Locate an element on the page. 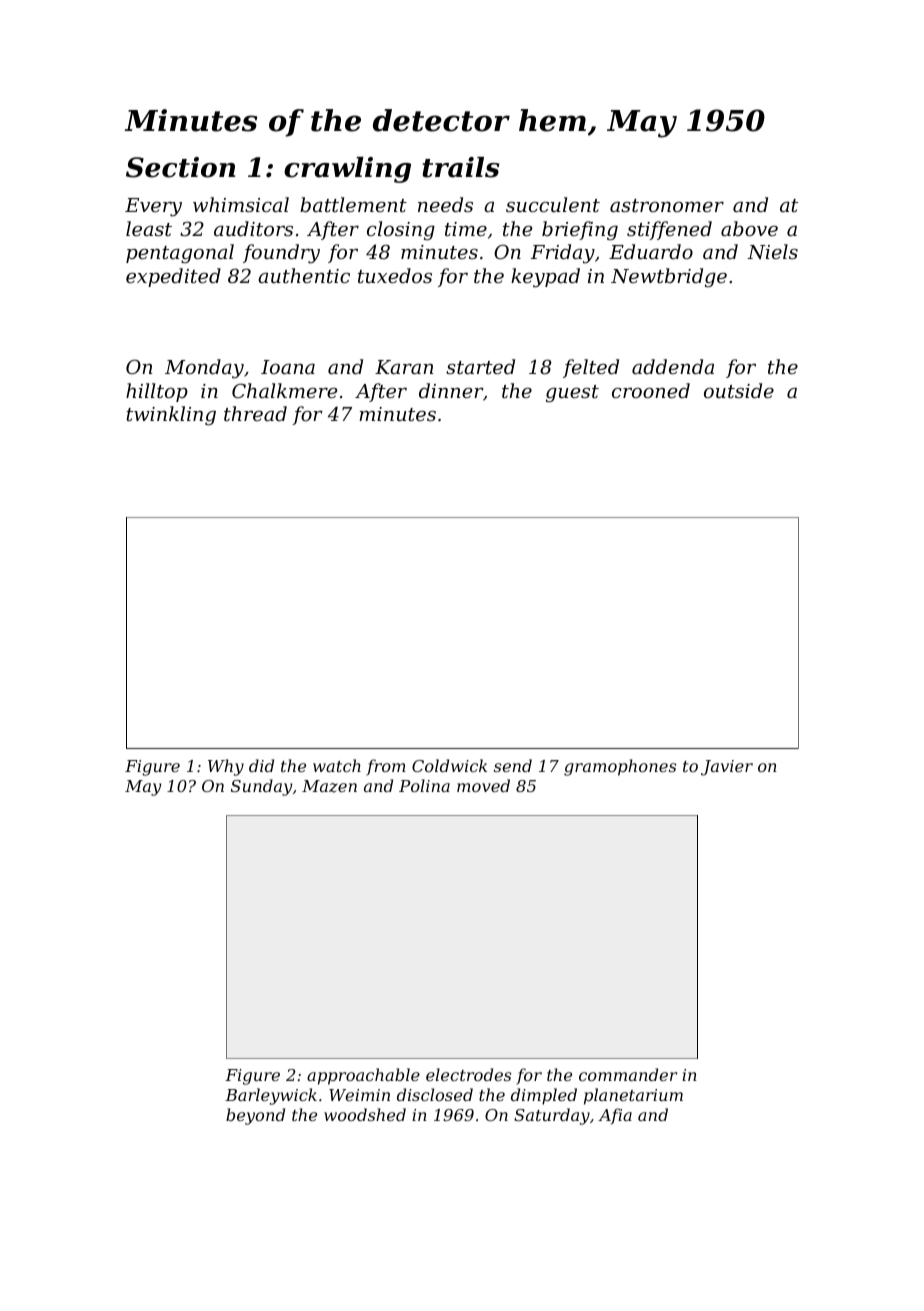 The height and width of the image is (1311, 924). Barleywick is located at coordinates (271, 1096).
